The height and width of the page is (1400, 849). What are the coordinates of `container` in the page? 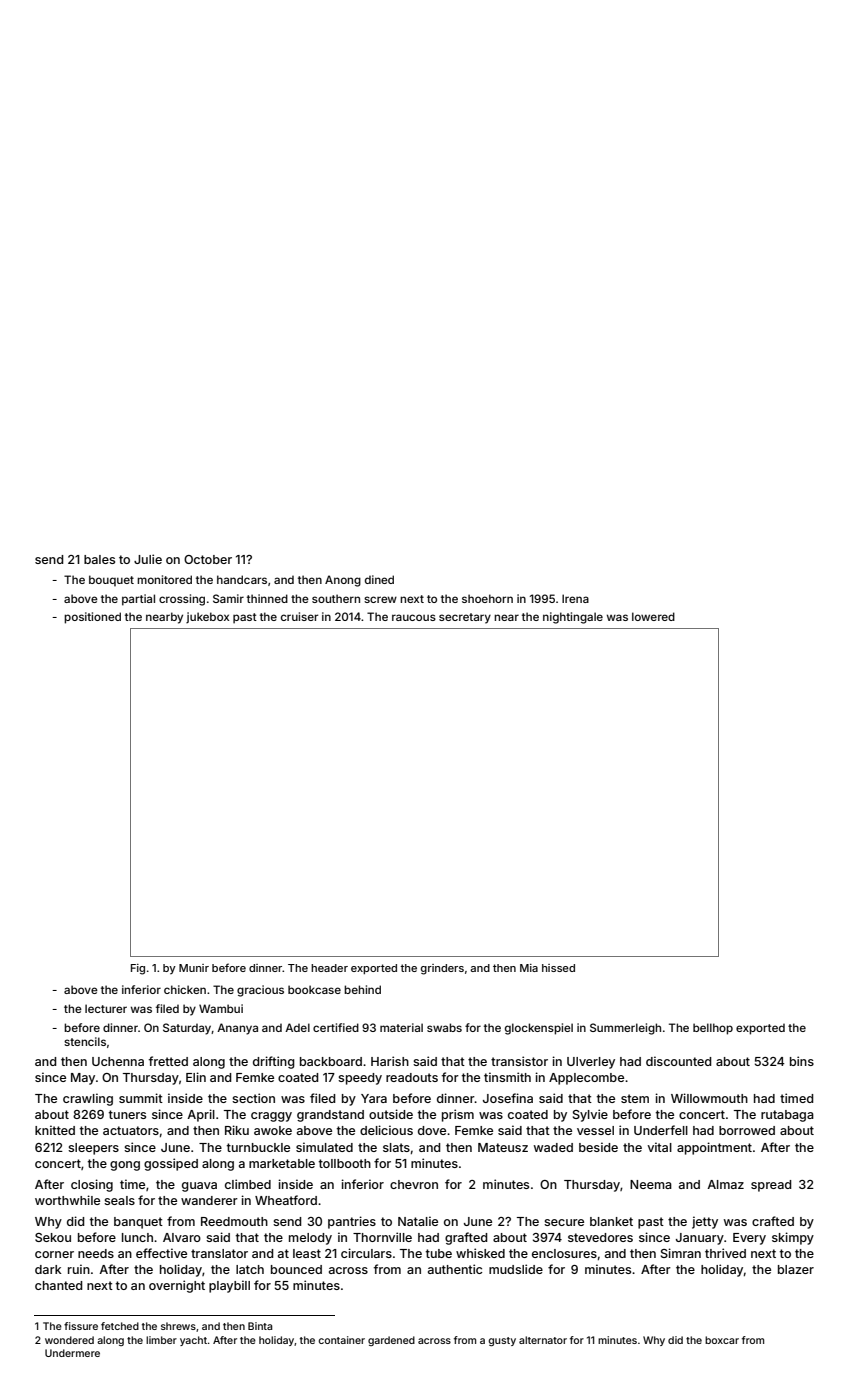 It's located at (342, 1340).
